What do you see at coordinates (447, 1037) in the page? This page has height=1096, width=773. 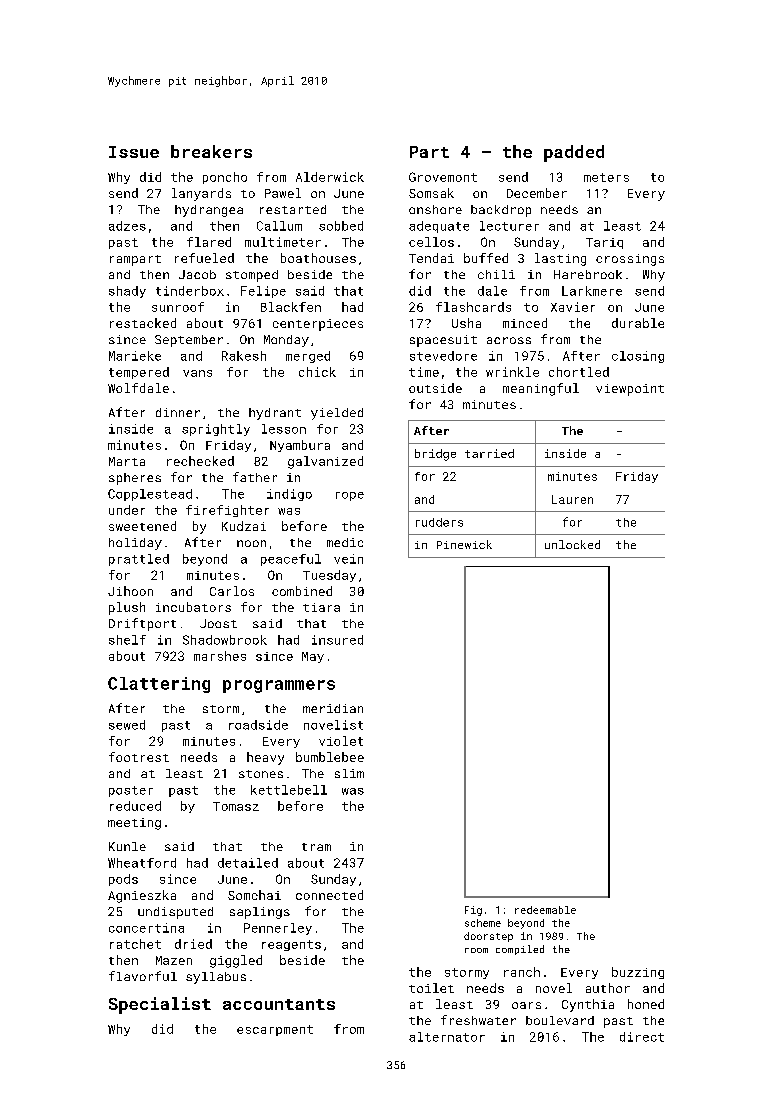 I see `alternator` at bounding box center [447, 1037].
